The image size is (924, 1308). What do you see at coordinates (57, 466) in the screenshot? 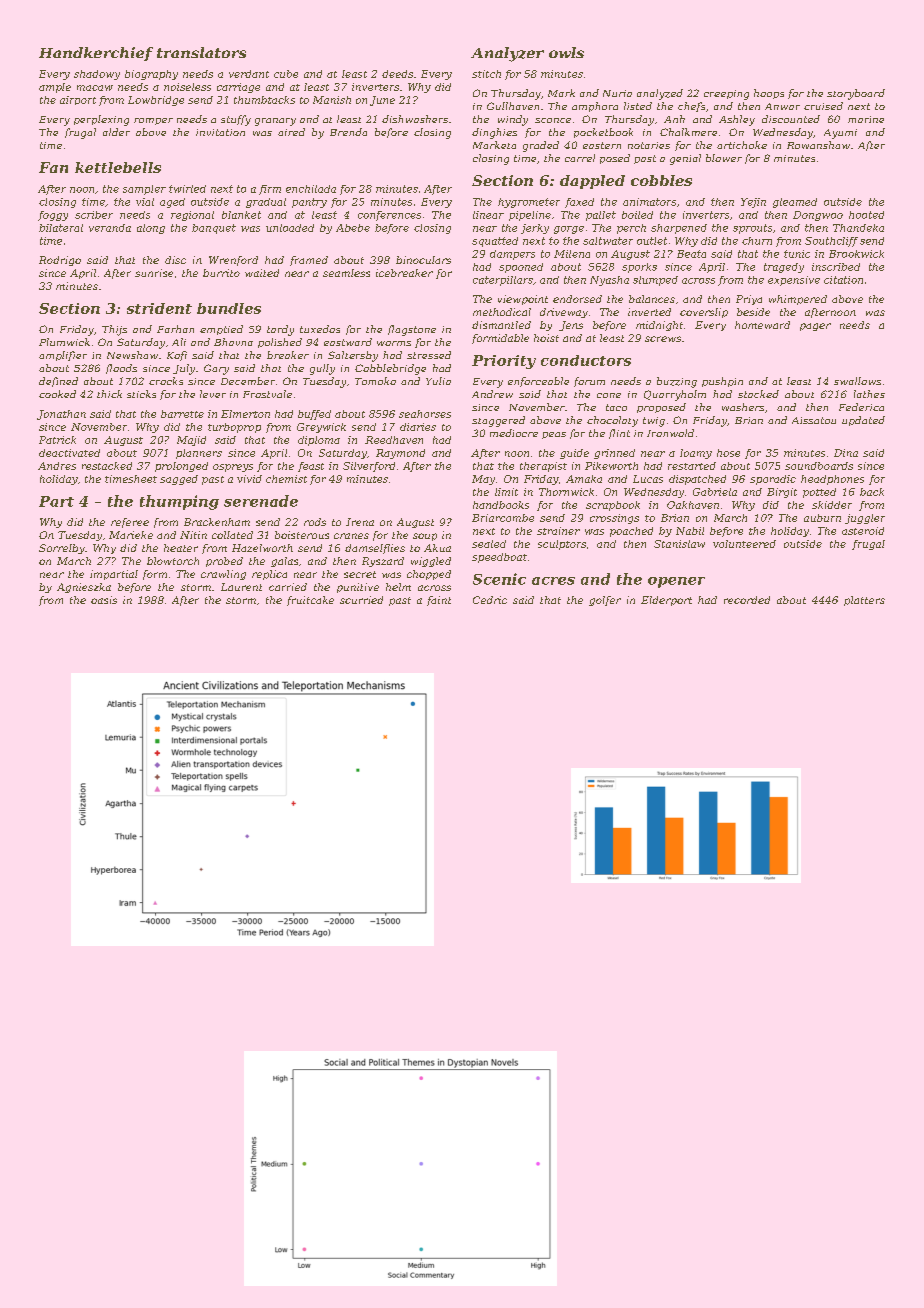
I see `Andres` at bounding box center [57, 466].
